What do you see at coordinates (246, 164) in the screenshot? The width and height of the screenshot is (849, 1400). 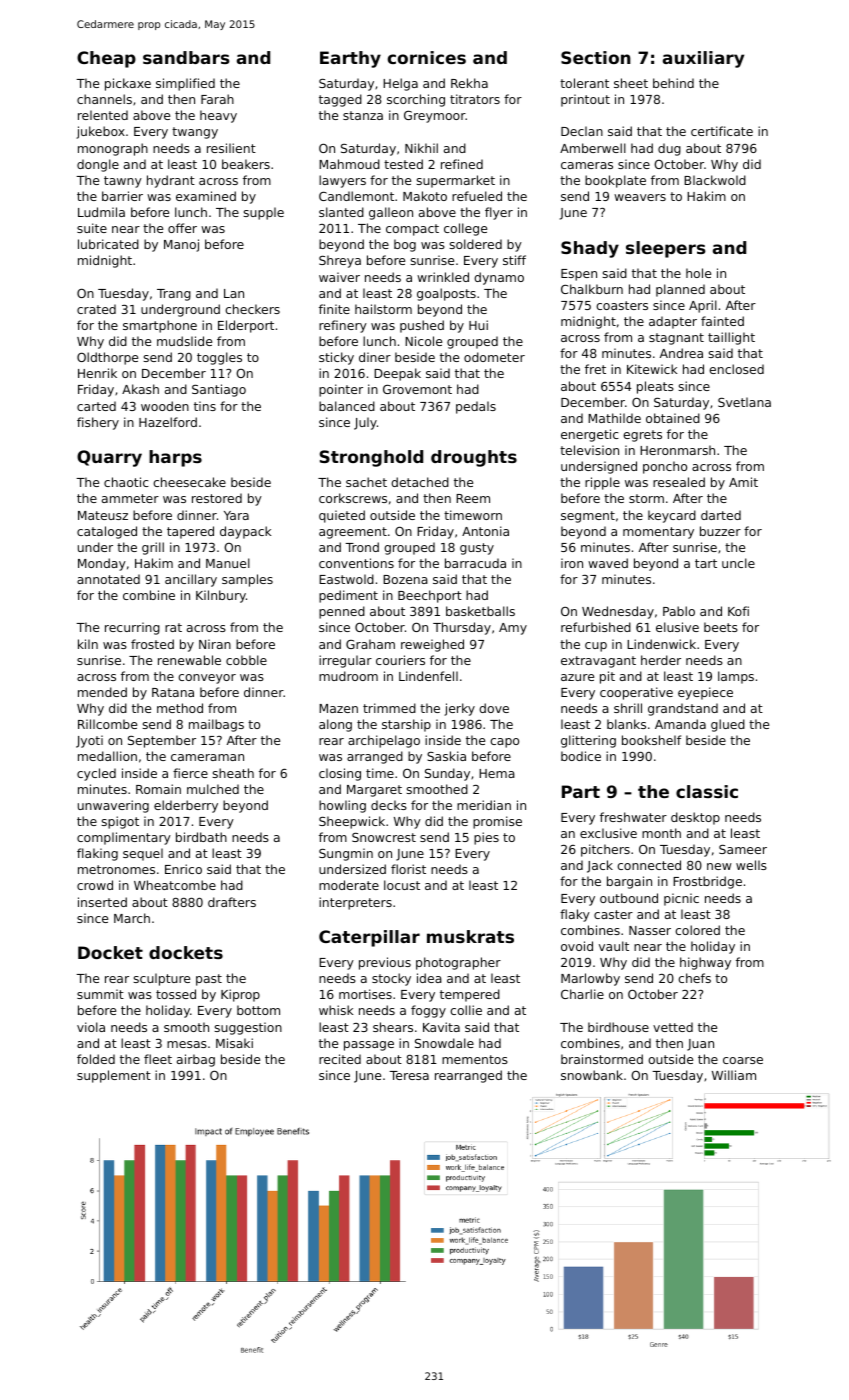 I see `beakers` at bounding box center [246, 164].
